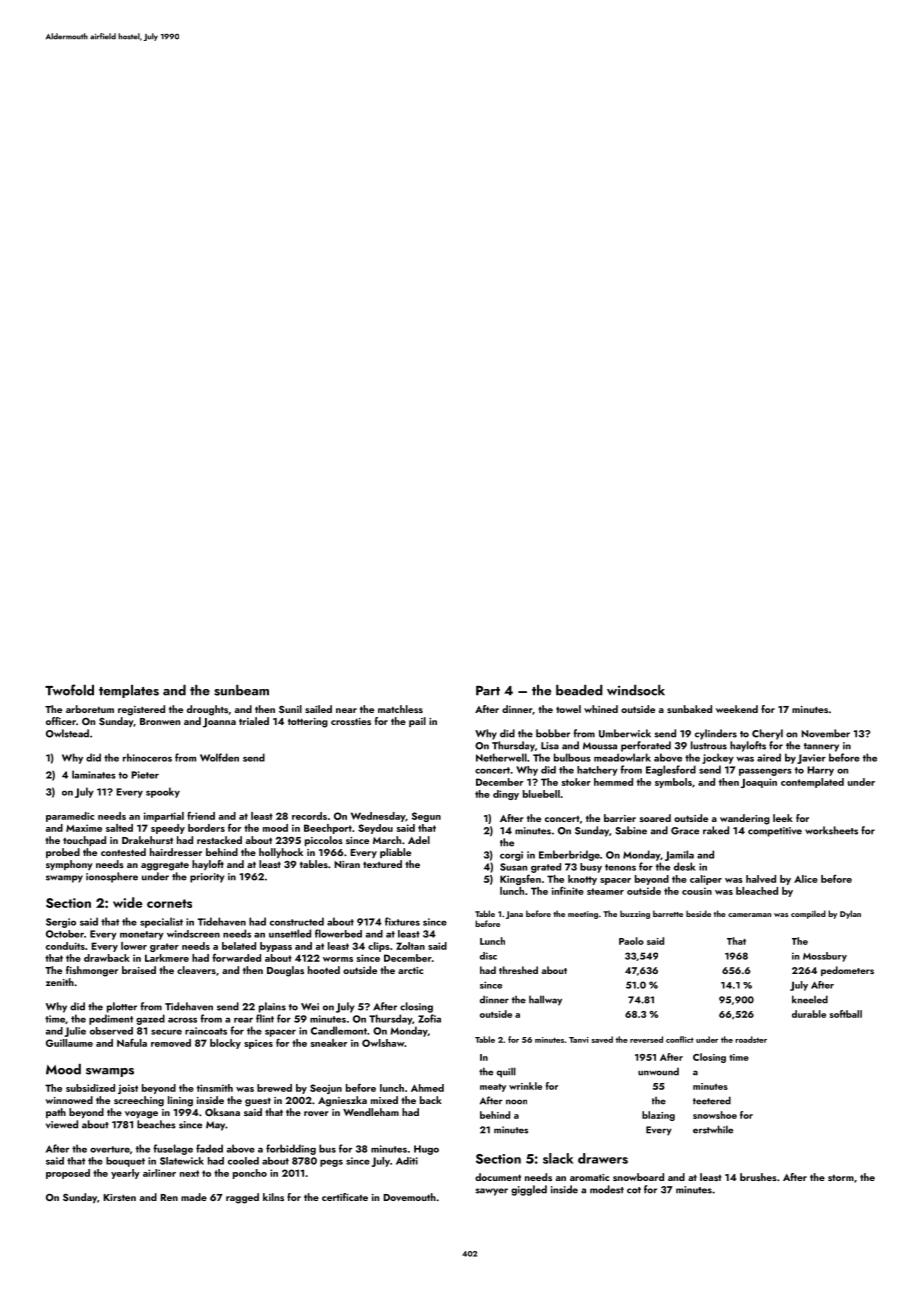  I want to click on Twofold, so click(69, 690).
